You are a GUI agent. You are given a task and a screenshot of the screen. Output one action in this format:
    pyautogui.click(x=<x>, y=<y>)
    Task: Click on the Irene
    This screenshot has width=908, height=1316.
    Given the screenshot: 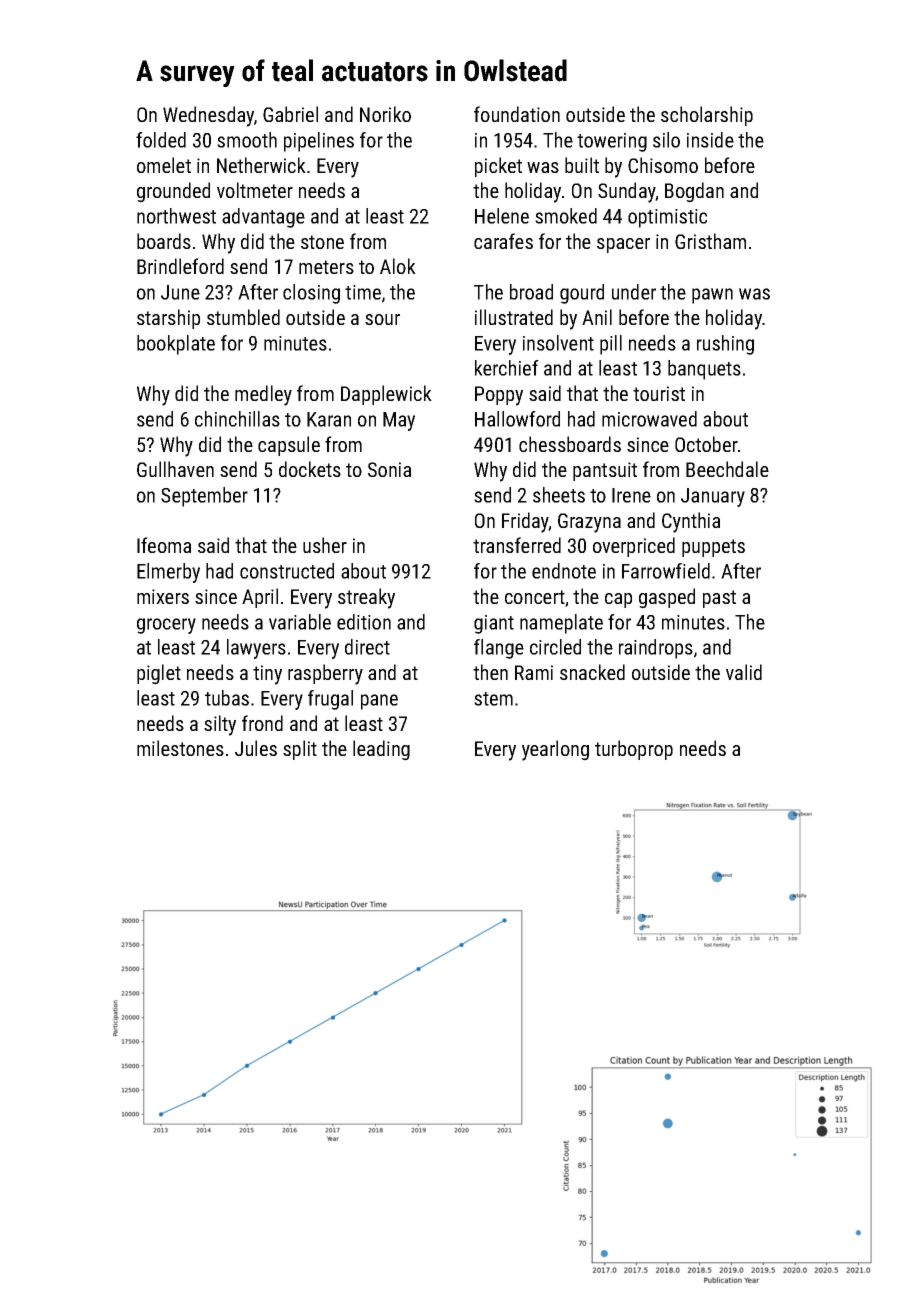 What is the action you would take?
    pyautogui.click(x=631, y=495)
